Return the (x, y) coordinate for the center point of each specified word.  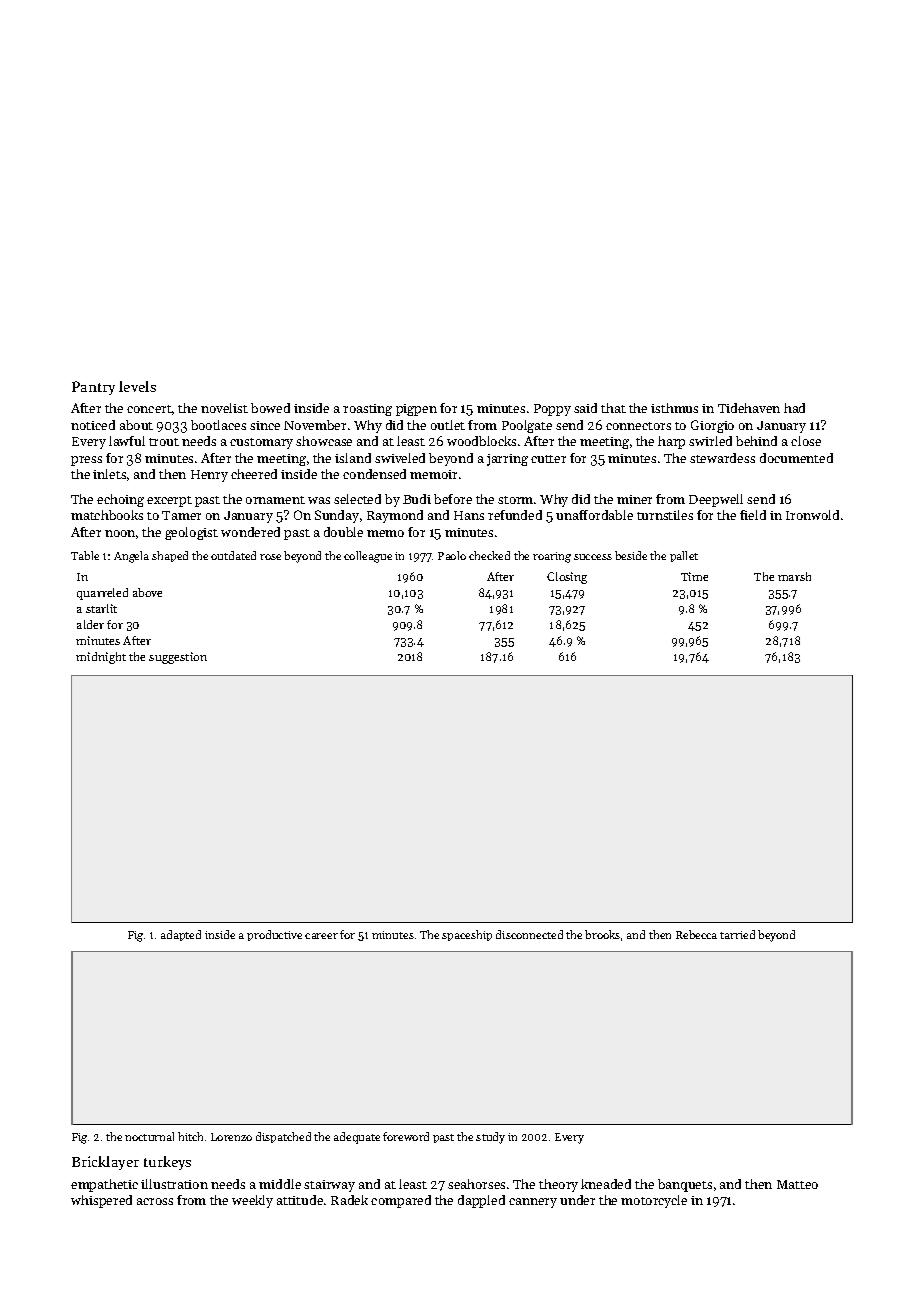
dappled (481, 1201)
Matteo (797, 1184)
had (794, 408)
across (155, 1201)
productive (274, 935)
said (585, 408)
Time (694, 576)
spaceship (467, 935)
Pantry (93, 388)
